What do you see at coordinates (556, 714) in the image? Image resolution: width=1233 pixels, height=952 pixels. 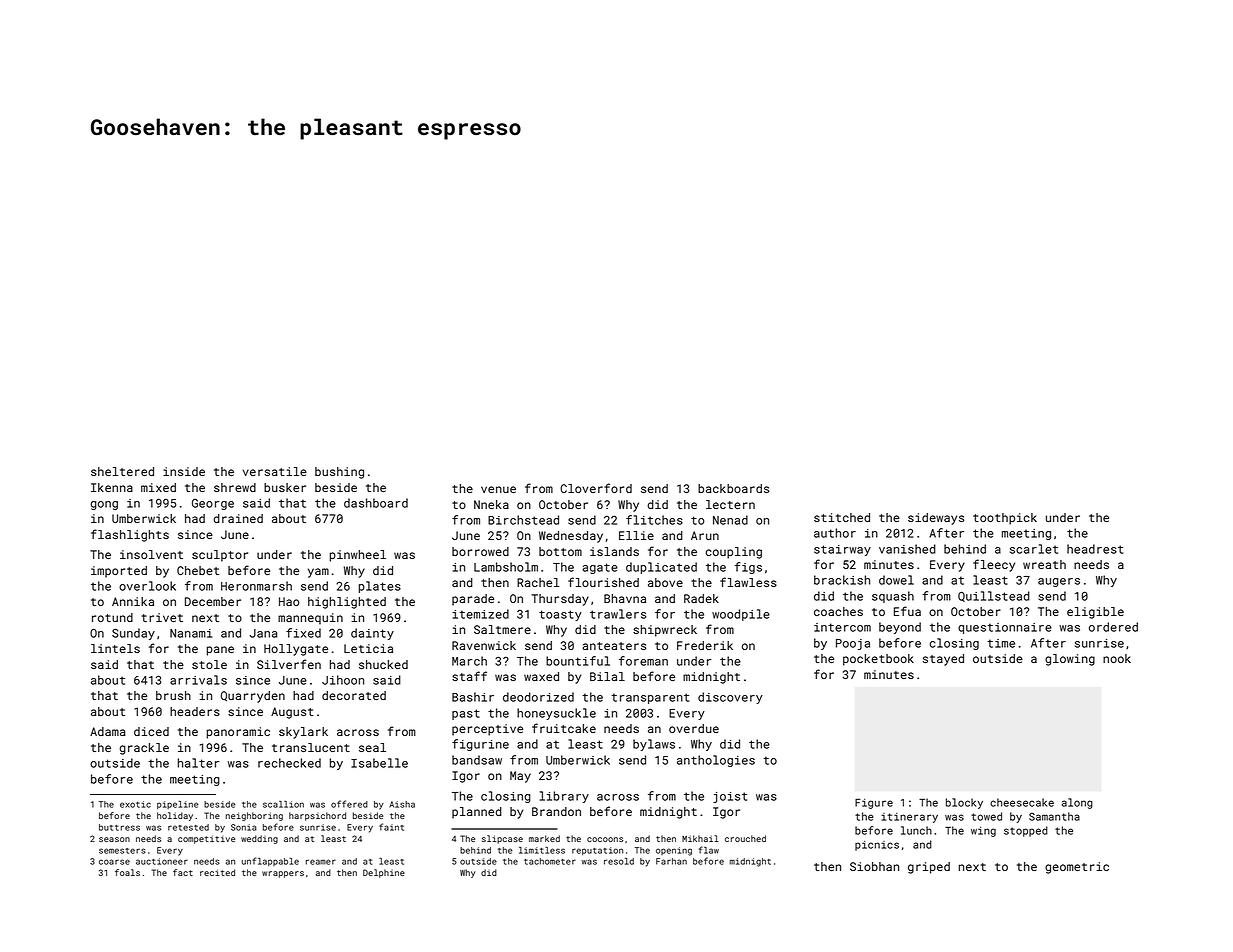 I see `honeysuckle` at bounding box center [556, 714].
